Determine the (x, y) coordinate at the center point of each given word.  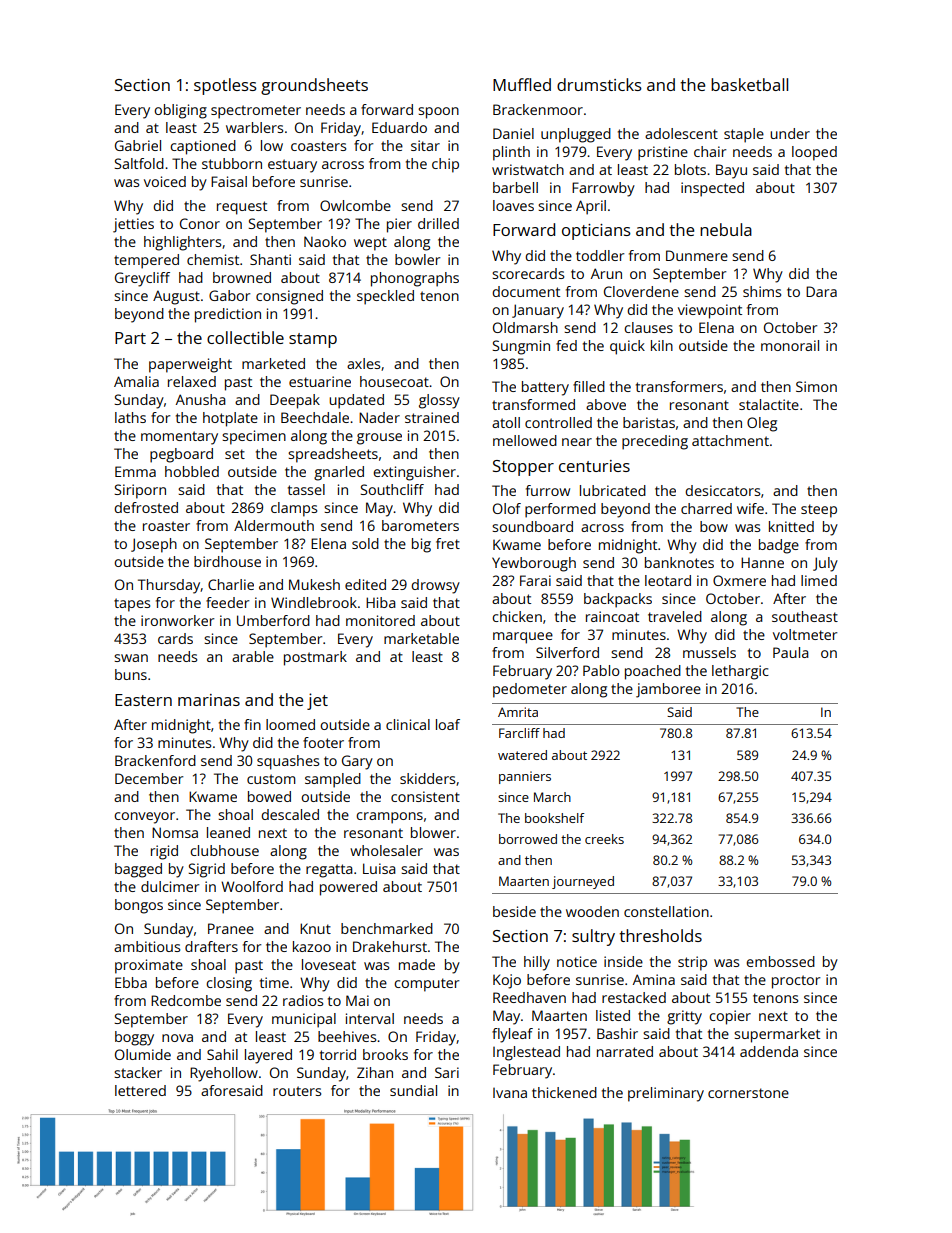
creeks (604, 839)
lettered (140, 1090)
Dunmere (697, 255)
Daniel (513, 133)
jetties (133, 225)
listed (613, 1015)
